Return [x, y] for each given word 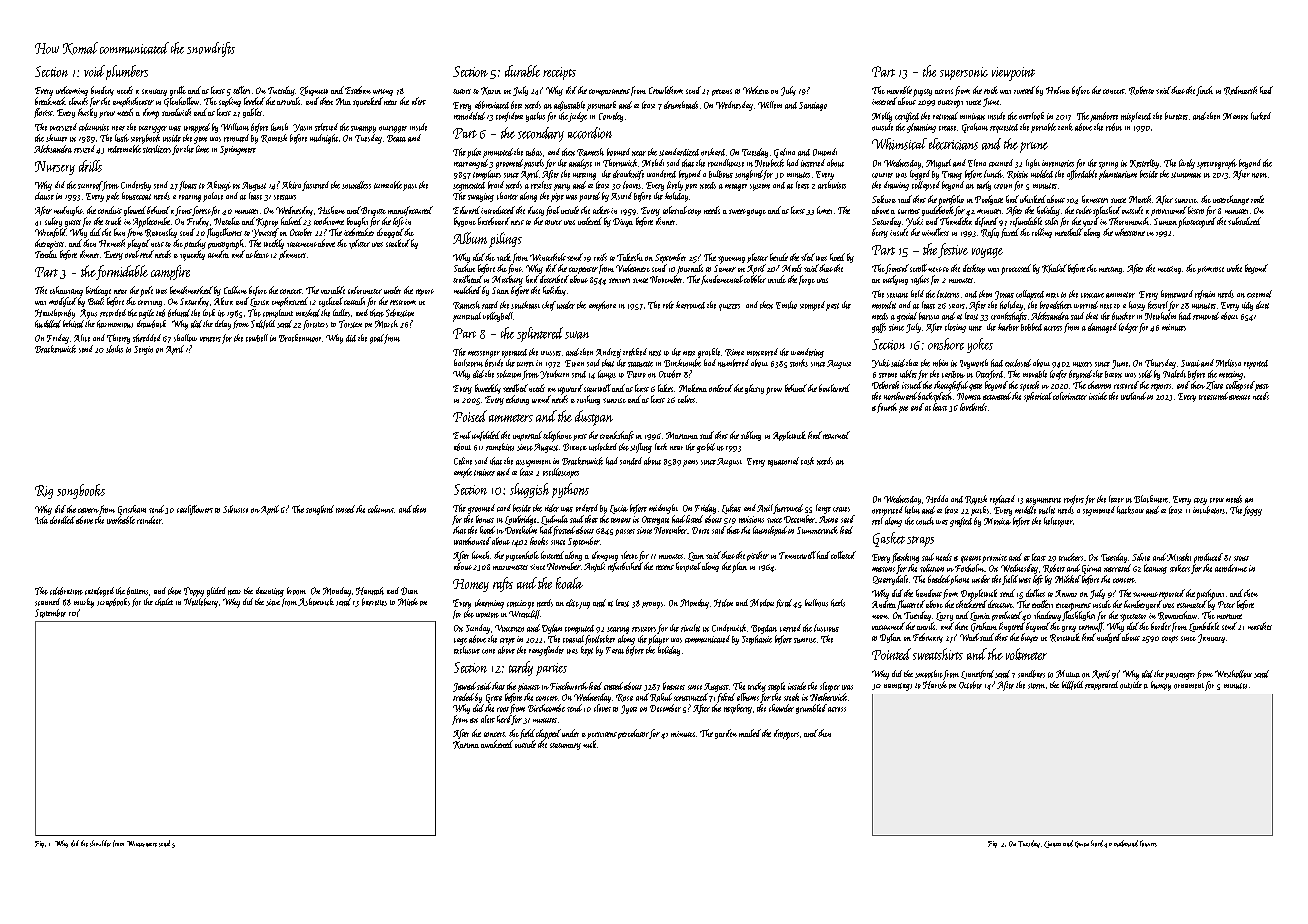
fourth [887, 408]
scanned [47, 602]
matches [1260, 626]
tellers [241, 90]
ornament [1189, 686]
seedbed [515, 388]
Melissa [1228, 363]
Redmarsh [1240, 90]
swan [577, 335]
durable [522, 71]
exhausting [66, 291]
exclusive [467, 650]
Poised [470, 416]
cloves [602, 708]
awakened [497, 744]
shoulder [100, 843]
